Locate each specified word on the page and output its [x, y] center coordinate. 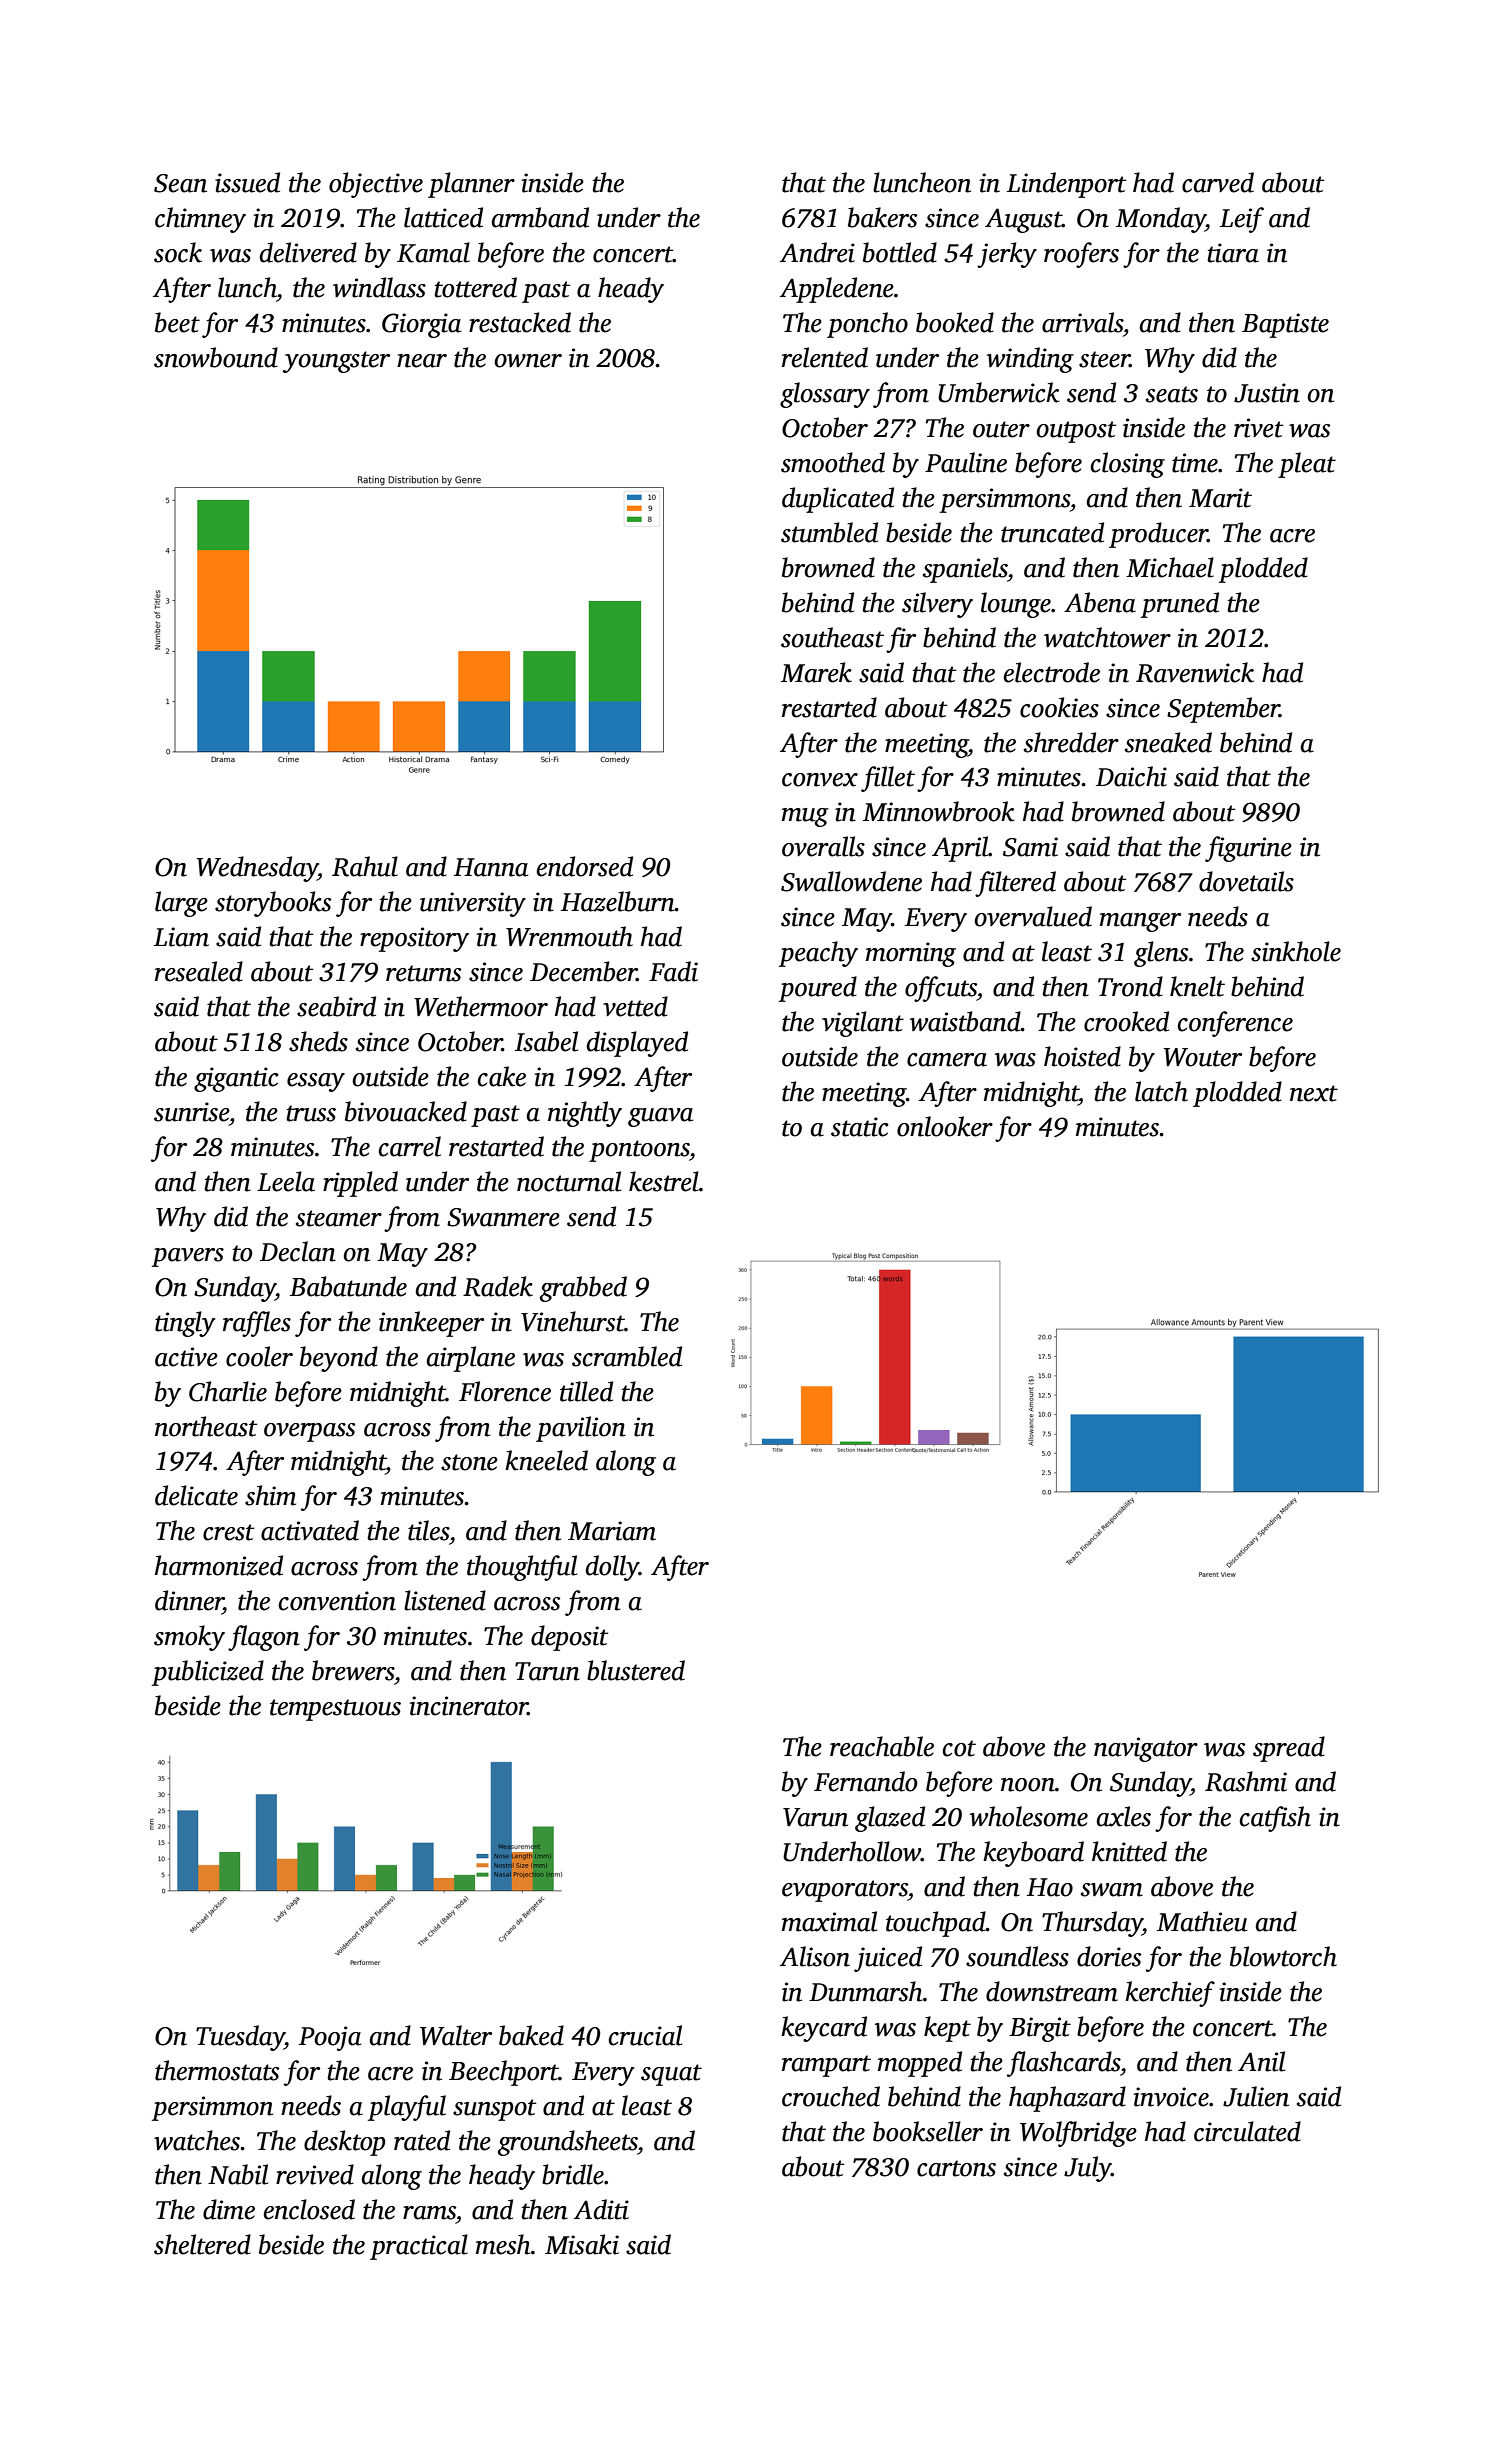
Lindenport [1066, 185]
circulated [1247, 2131]
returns [423, 973]
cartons [956, 2168]
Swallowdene [851, 881]
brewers [353, 1670]
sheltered [202, 2244]
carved [1218, 182]
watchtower [1107, 637]
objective [376, 185]
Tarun [547, 1671]
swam [1112, 1890]
